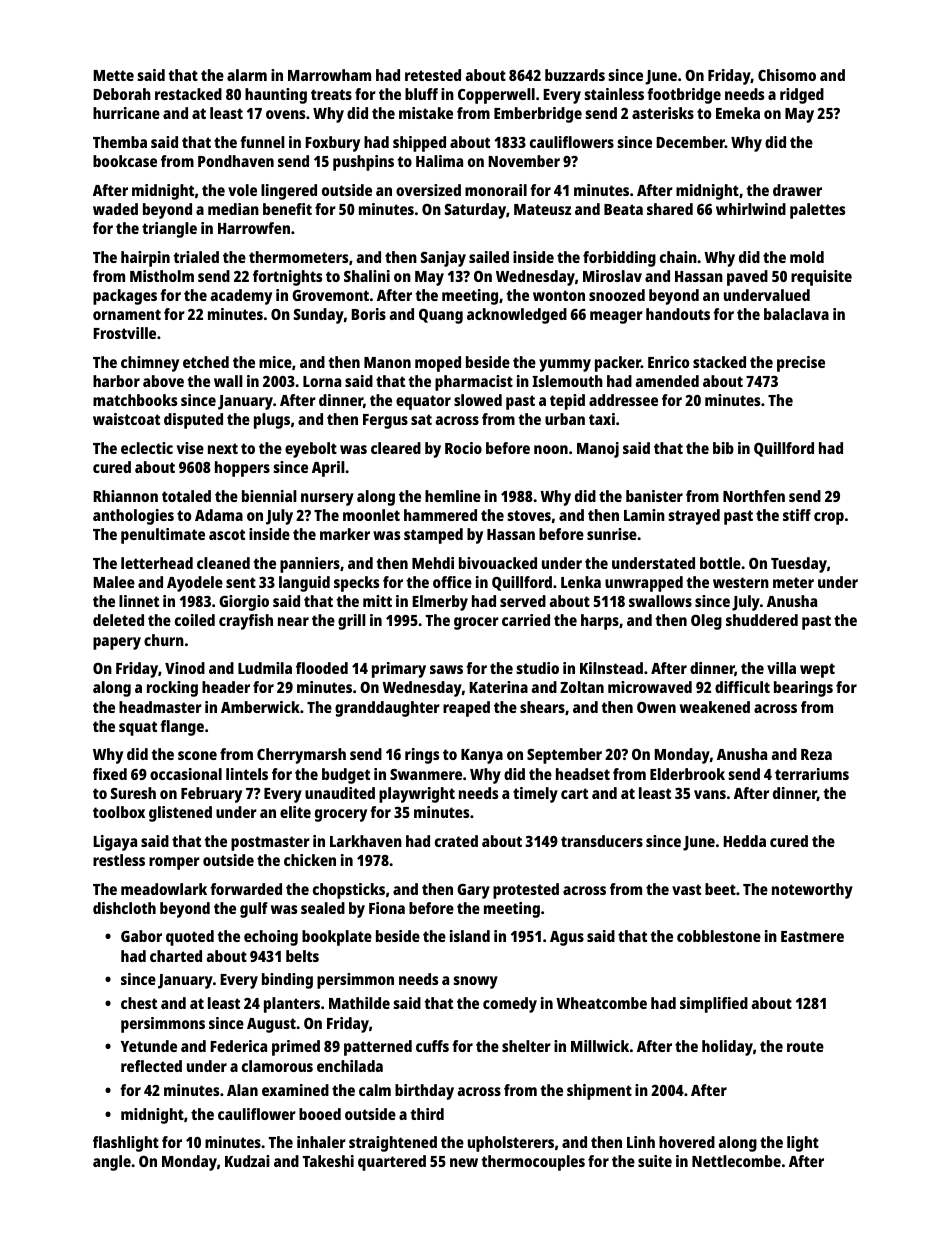 Image resolution: width=952 pixels, height=1233 pixels. I want to click on quoted, so click(190, 938).
